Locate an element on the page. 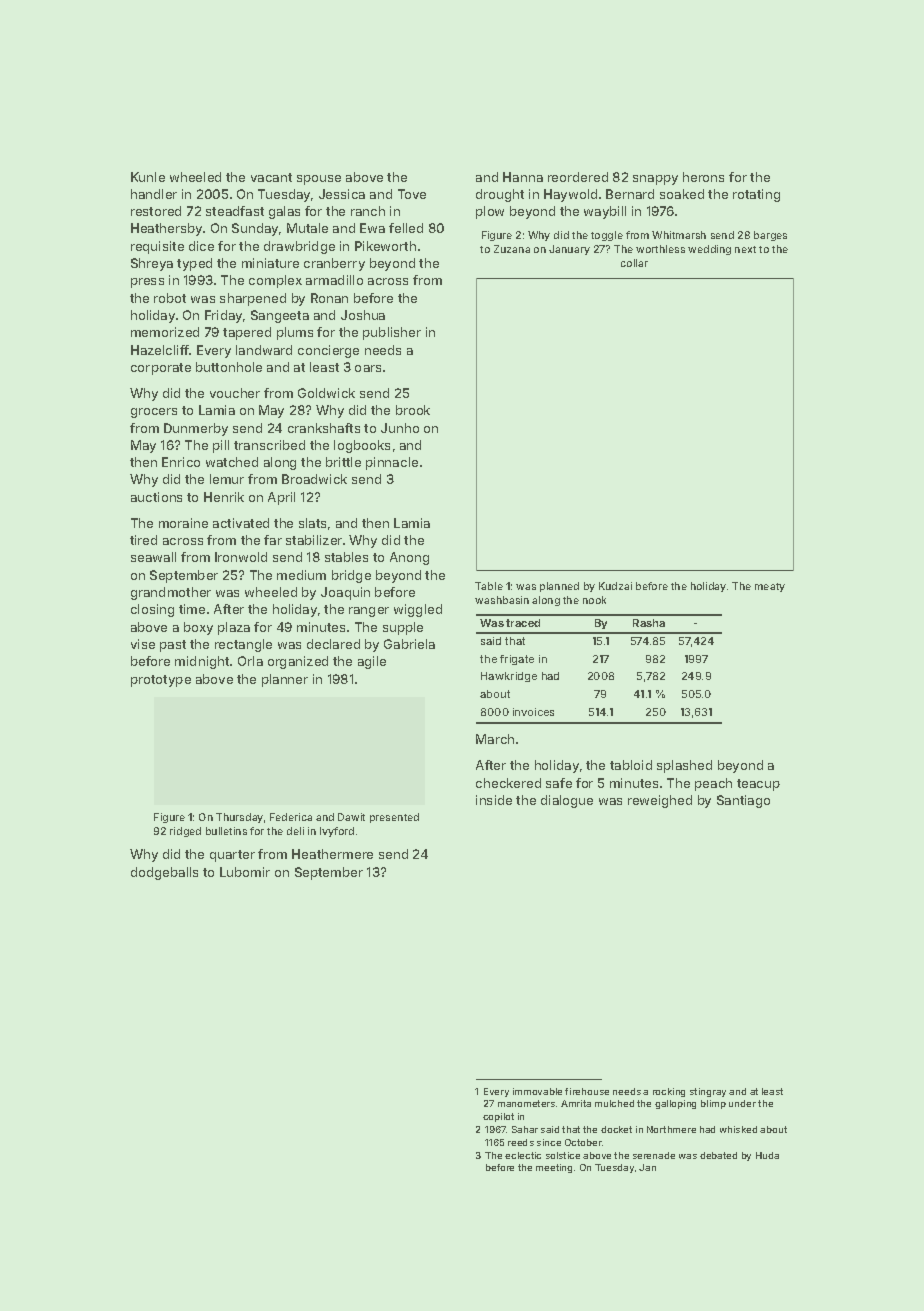 This image has height=1311, width=924. tabloid is located at coordinates (631, 765).
